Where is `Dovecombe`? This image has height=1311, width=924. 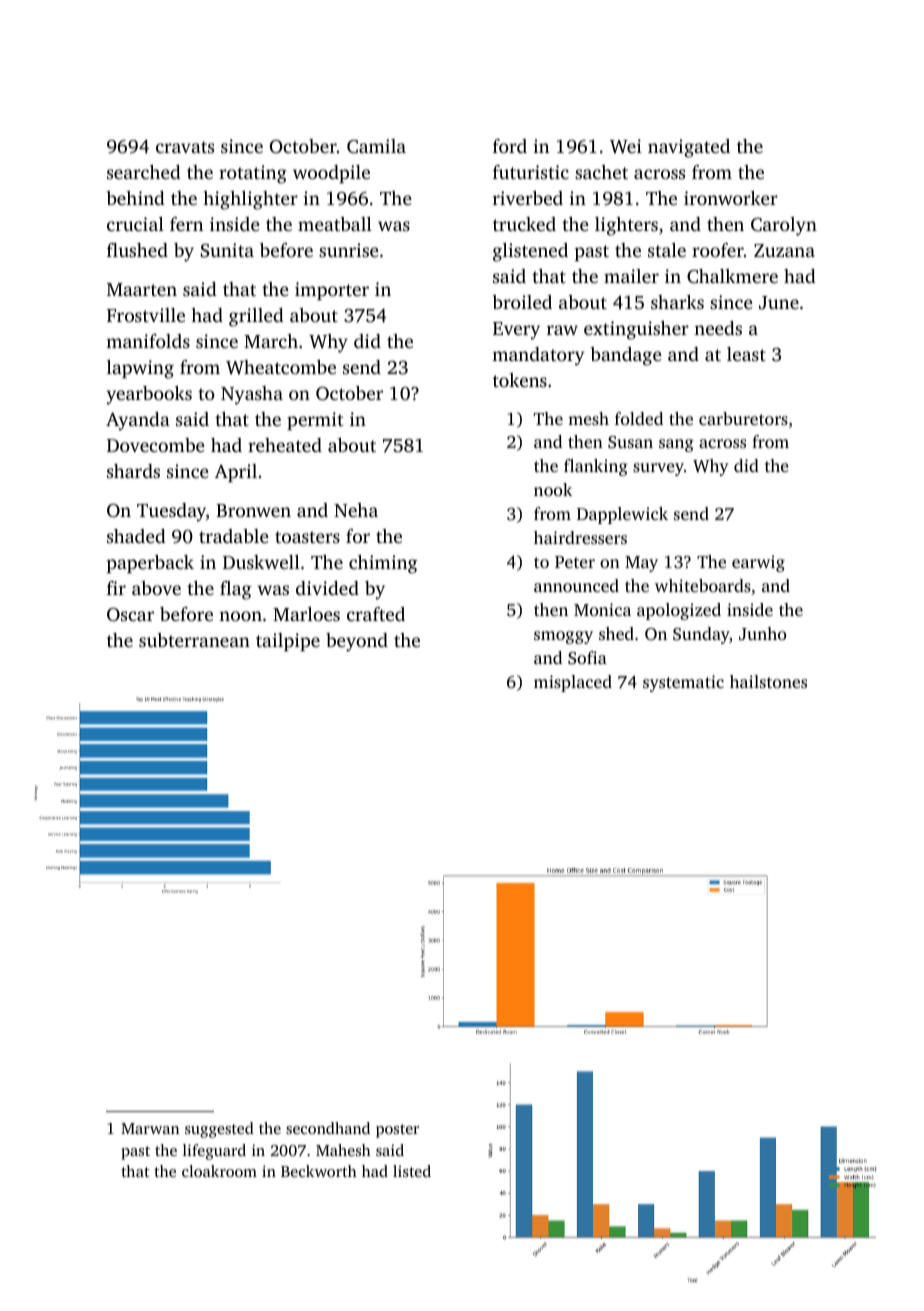
Dovecombe is located at coordinates (156, 445).
